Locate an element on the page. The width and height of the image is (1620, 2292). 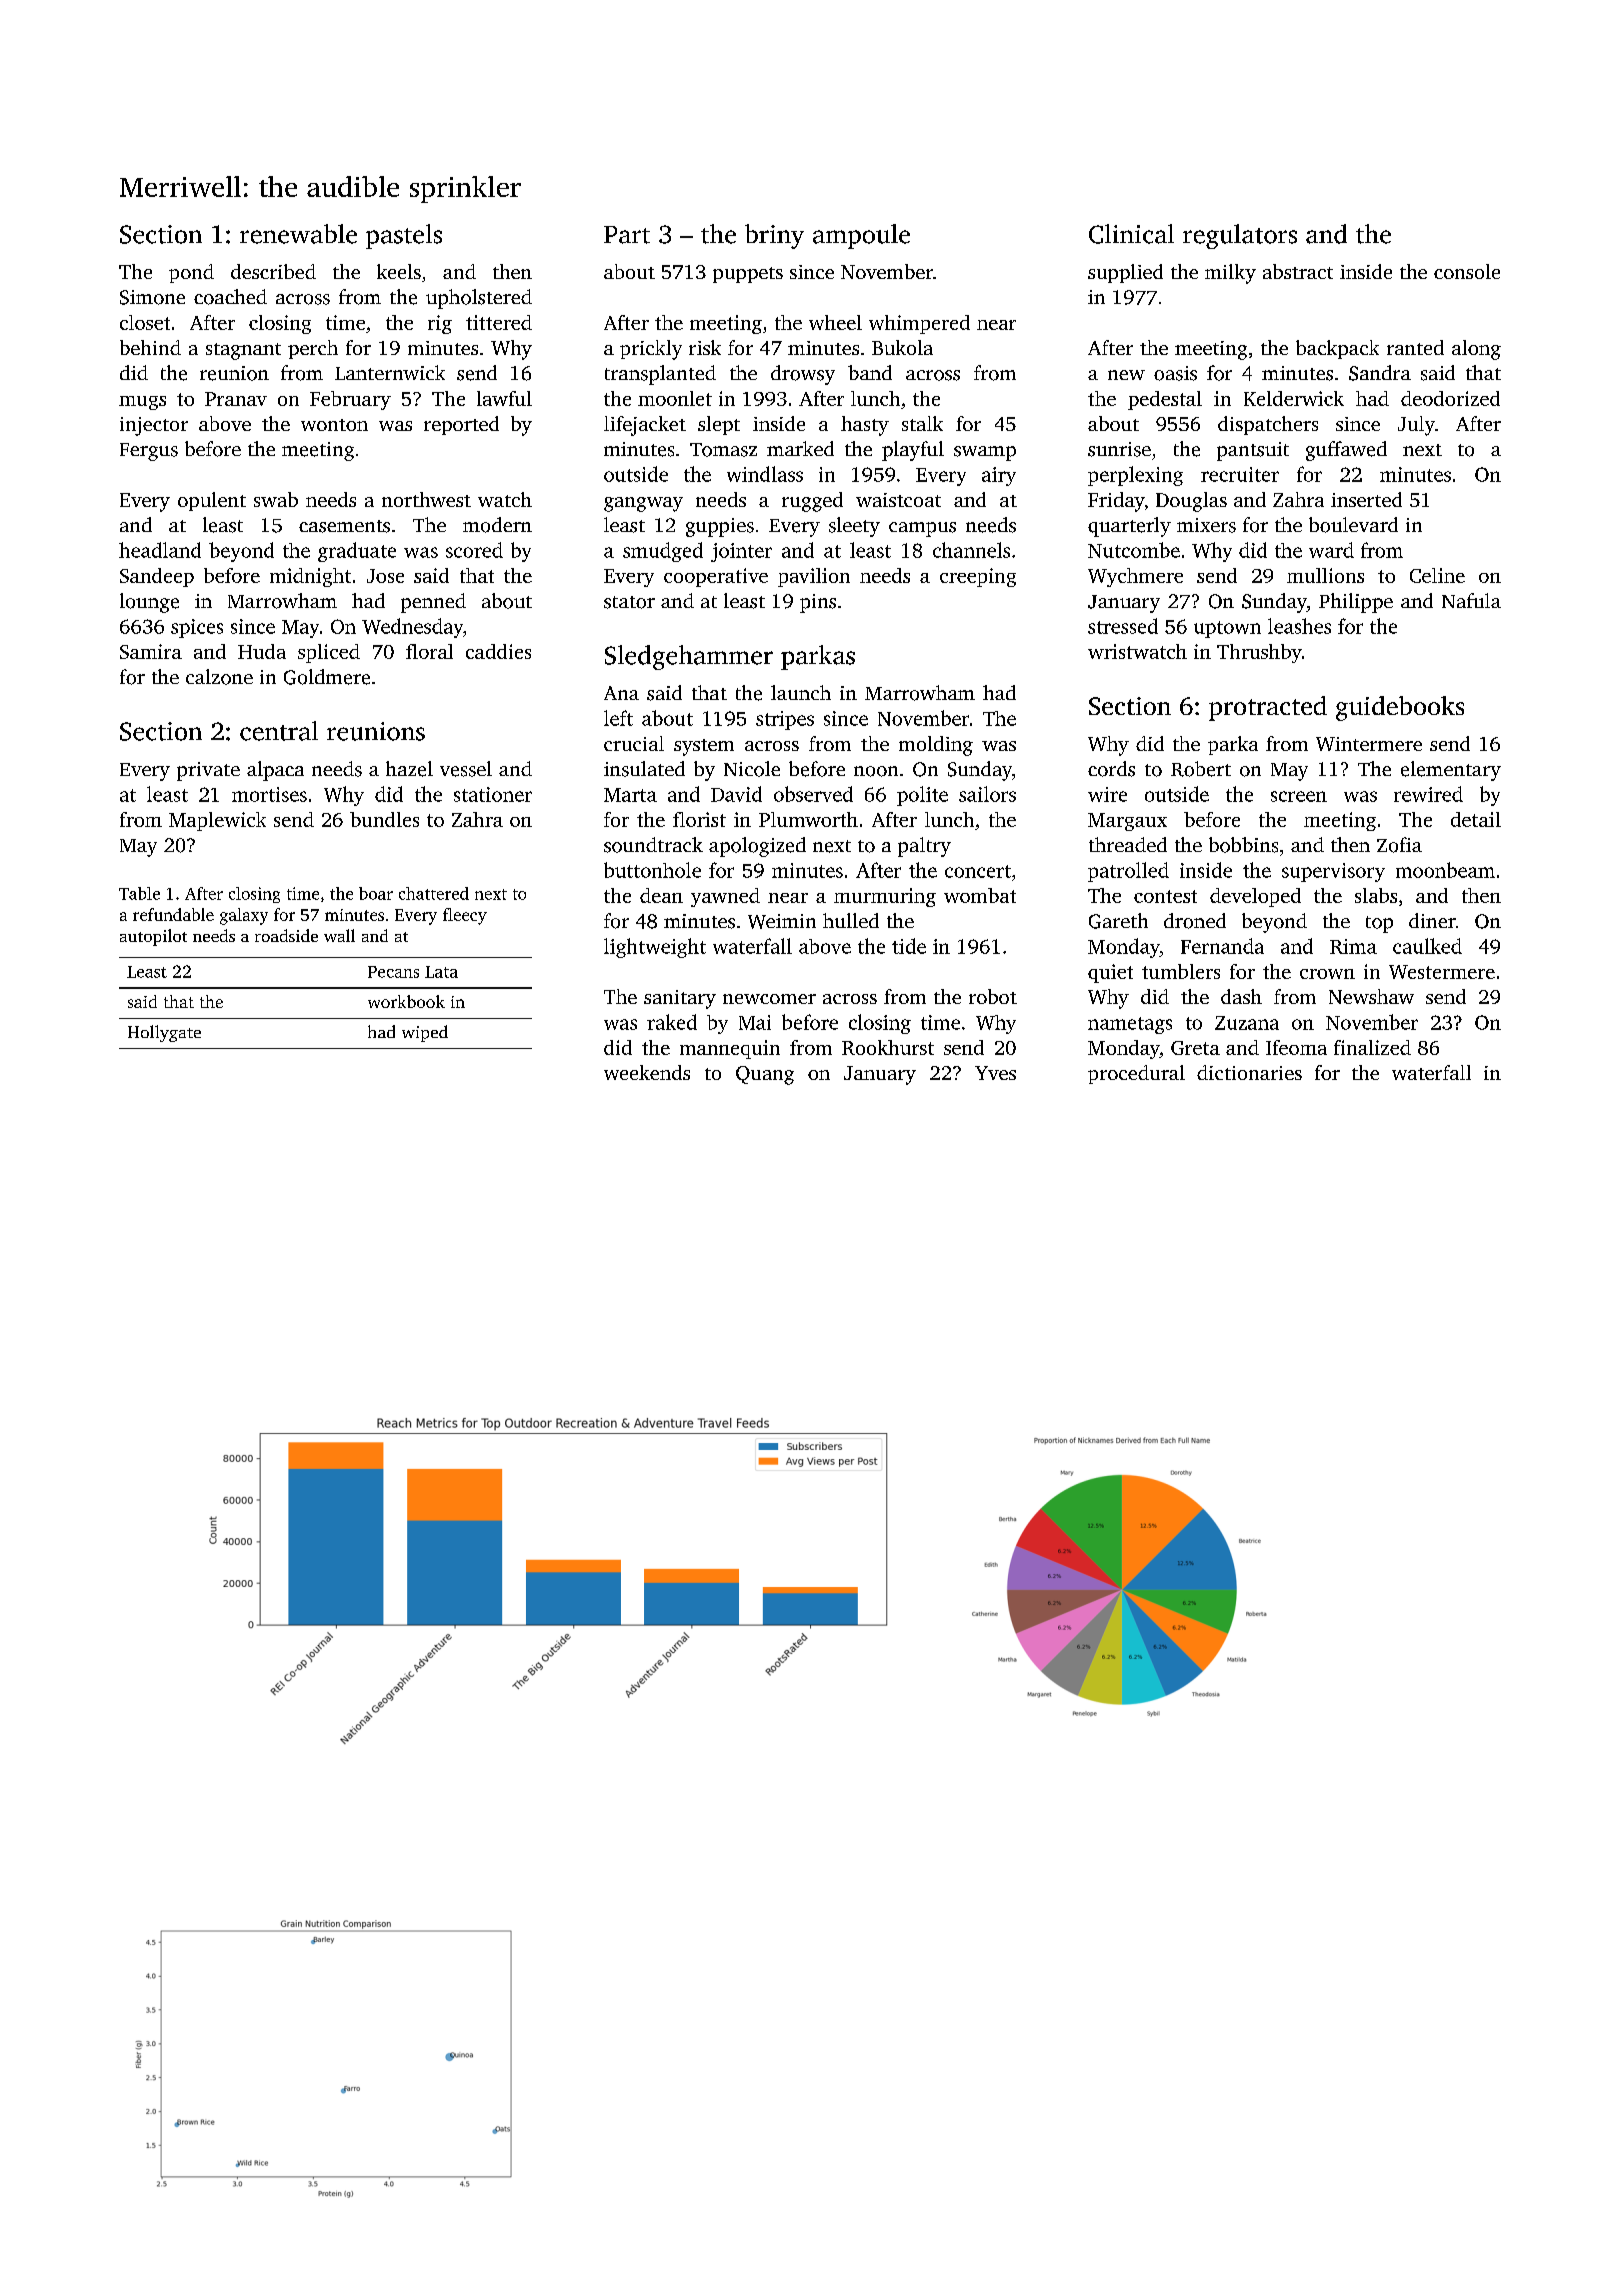
wiped is located at coordinates (425, 1033).
